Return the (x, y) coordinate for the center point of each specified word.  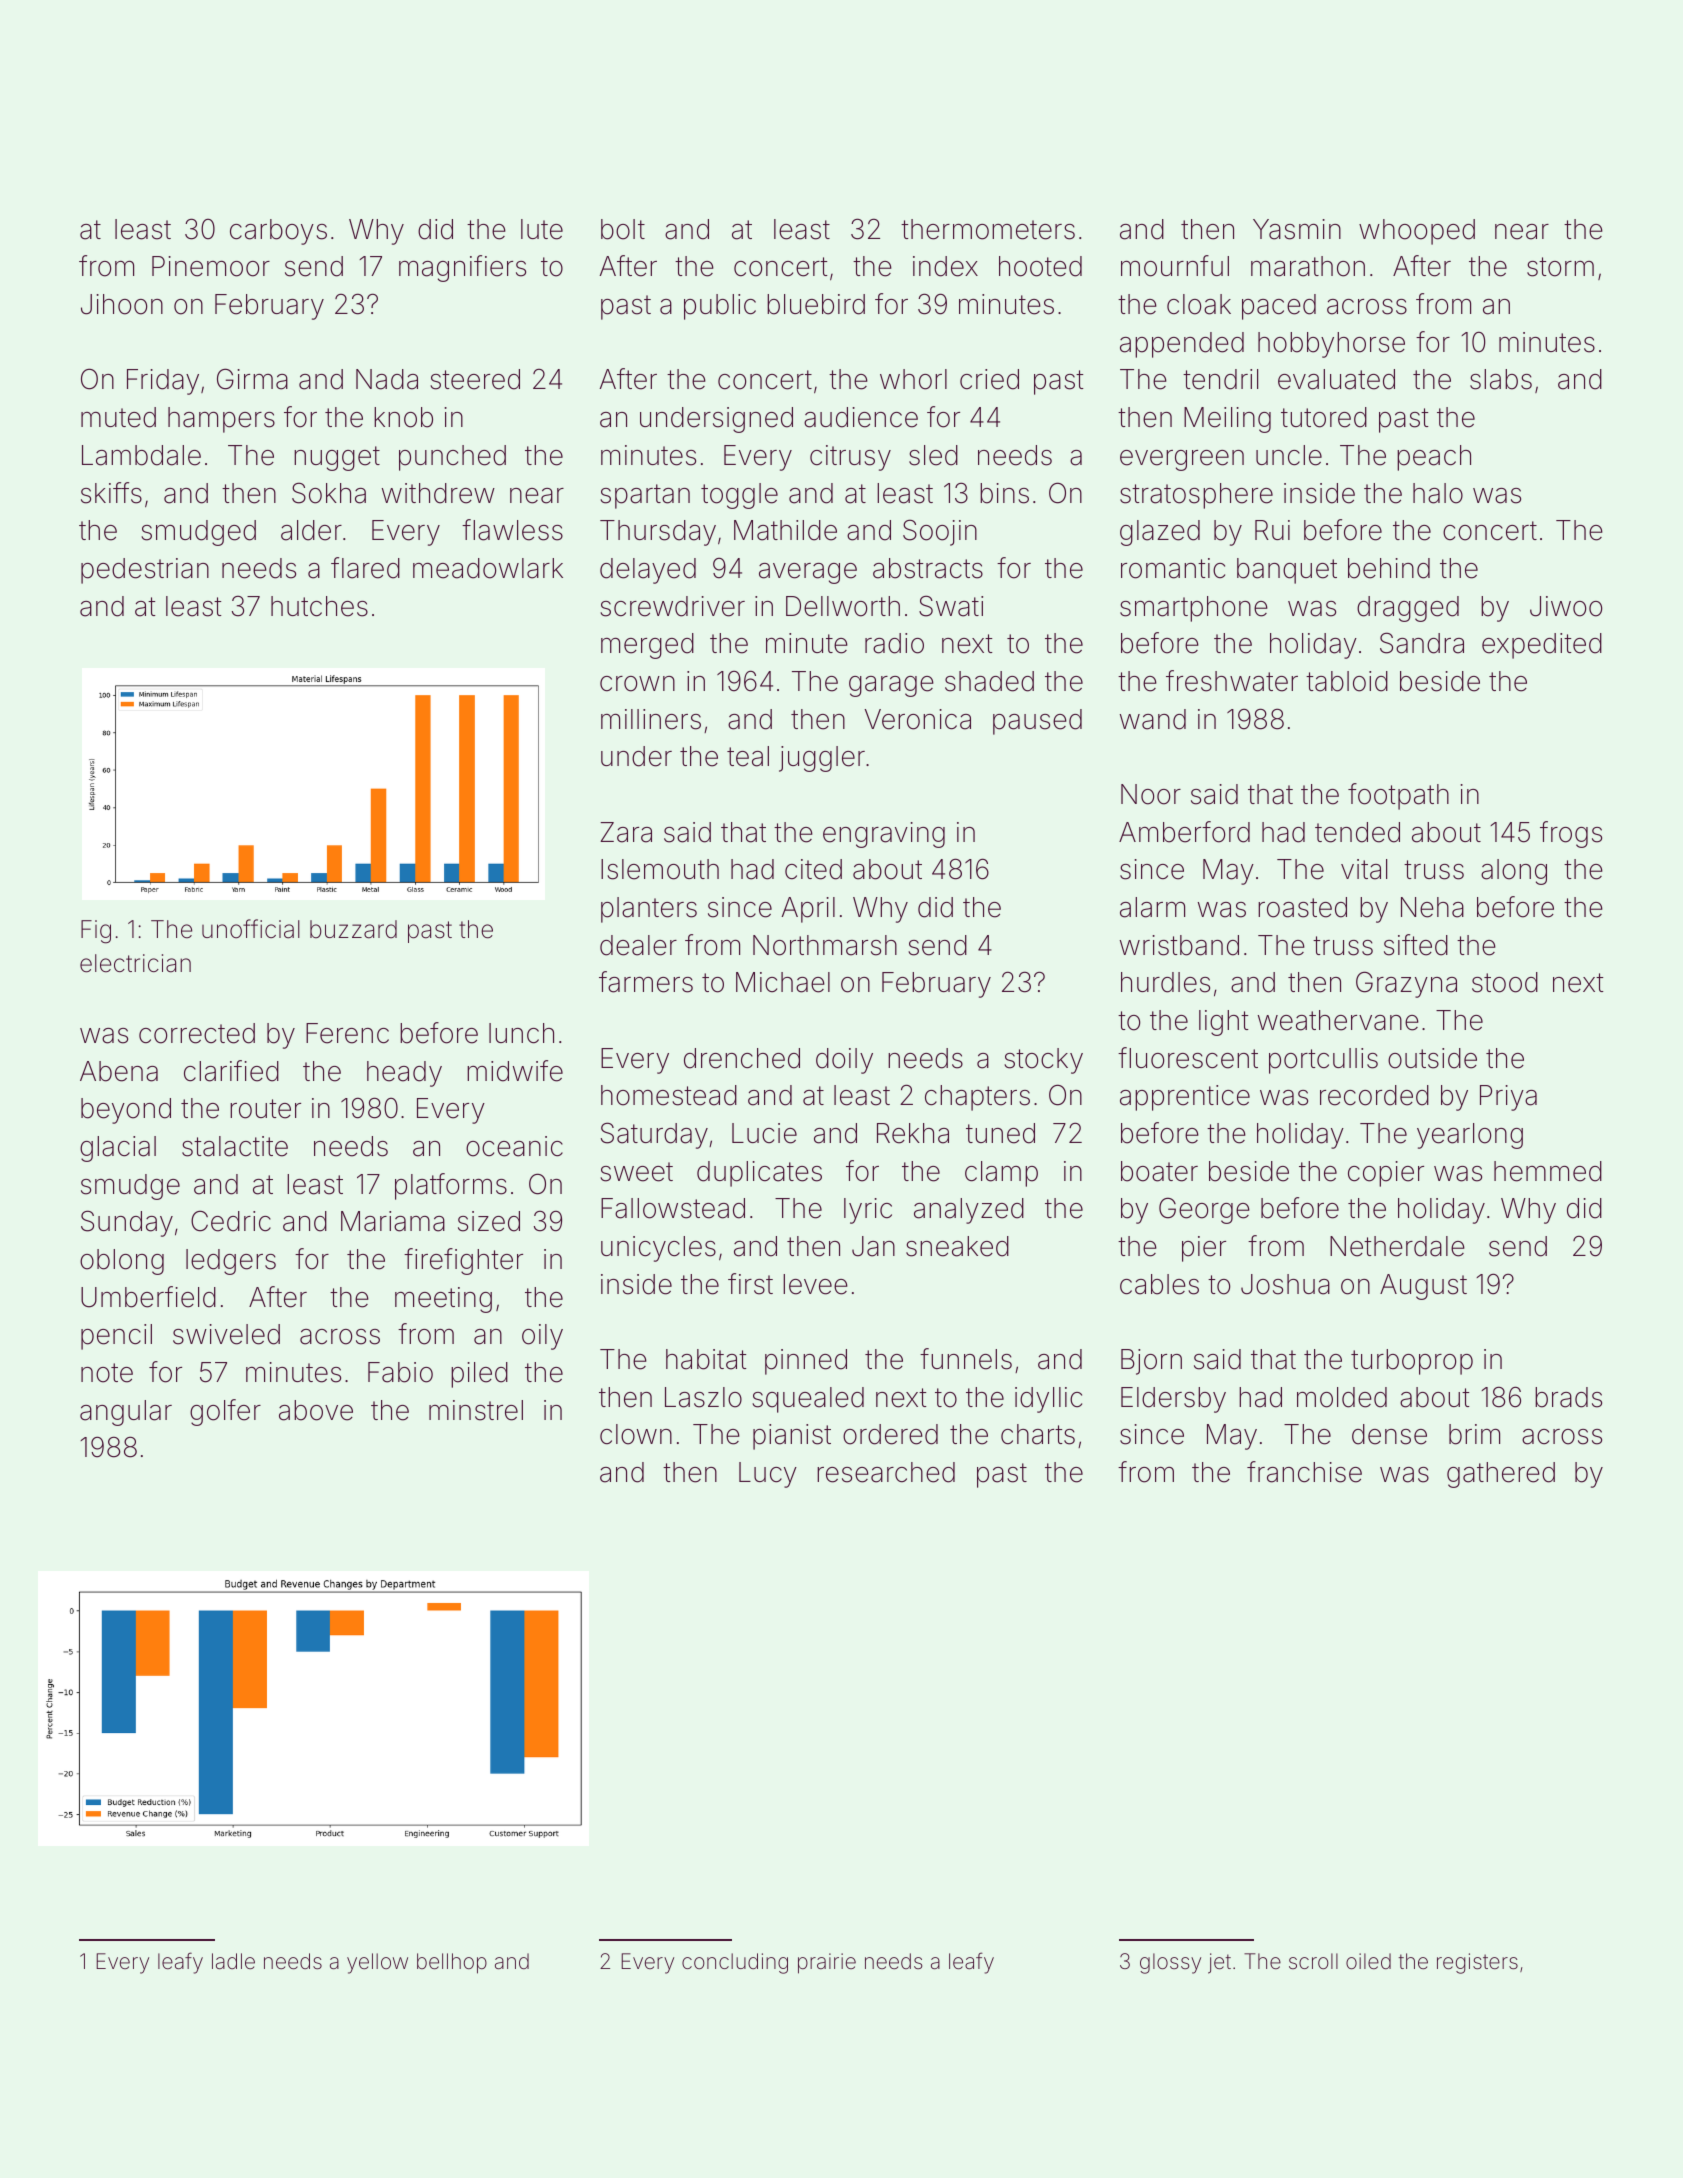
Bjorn (1151, 1362)
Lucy (768, 1475)
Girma (252, 379)
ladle (233, 1961)
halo (1438, 493)
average (808, 573)
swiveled (226, 1334)
